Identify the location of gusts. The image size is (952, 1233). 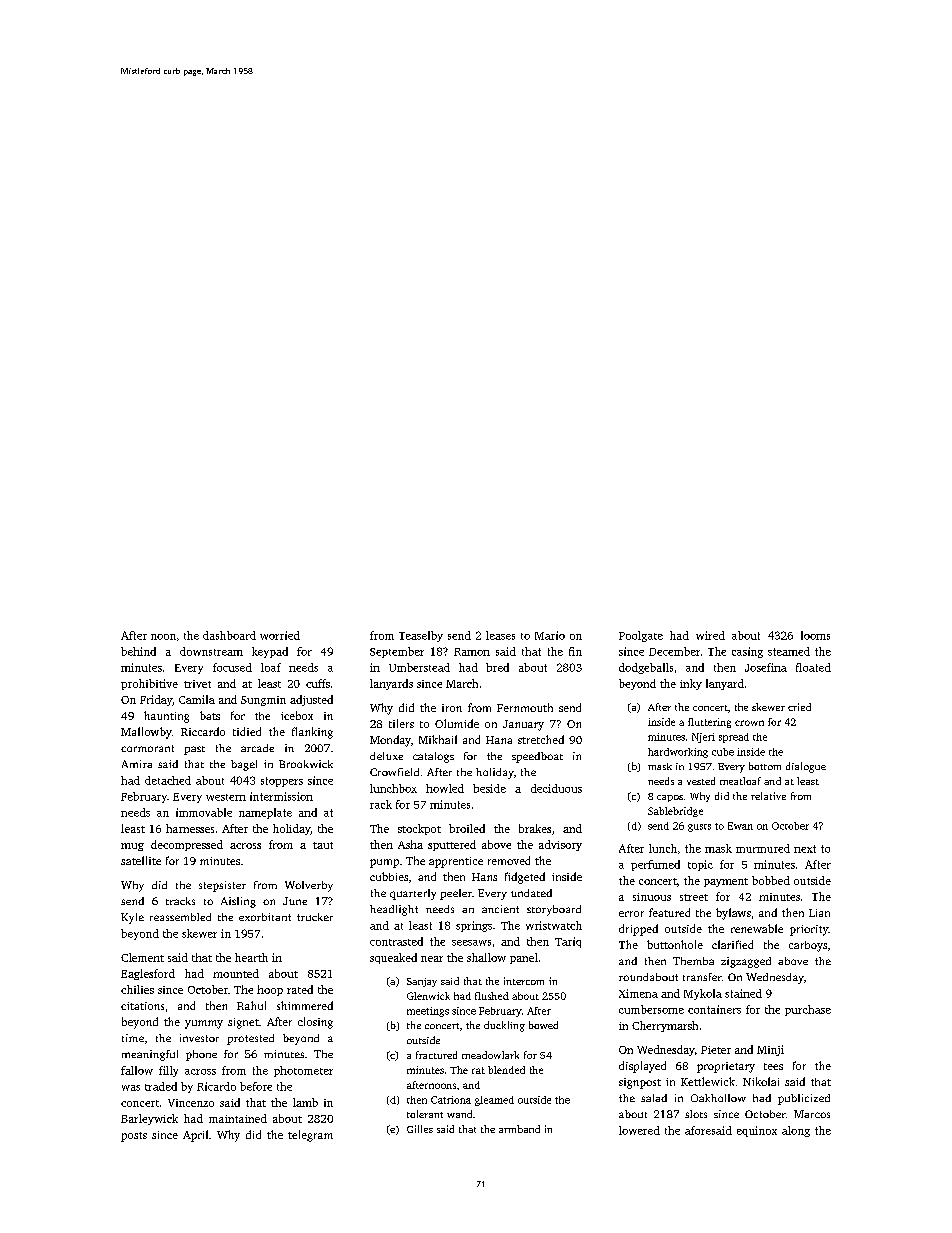
(699, 828).
